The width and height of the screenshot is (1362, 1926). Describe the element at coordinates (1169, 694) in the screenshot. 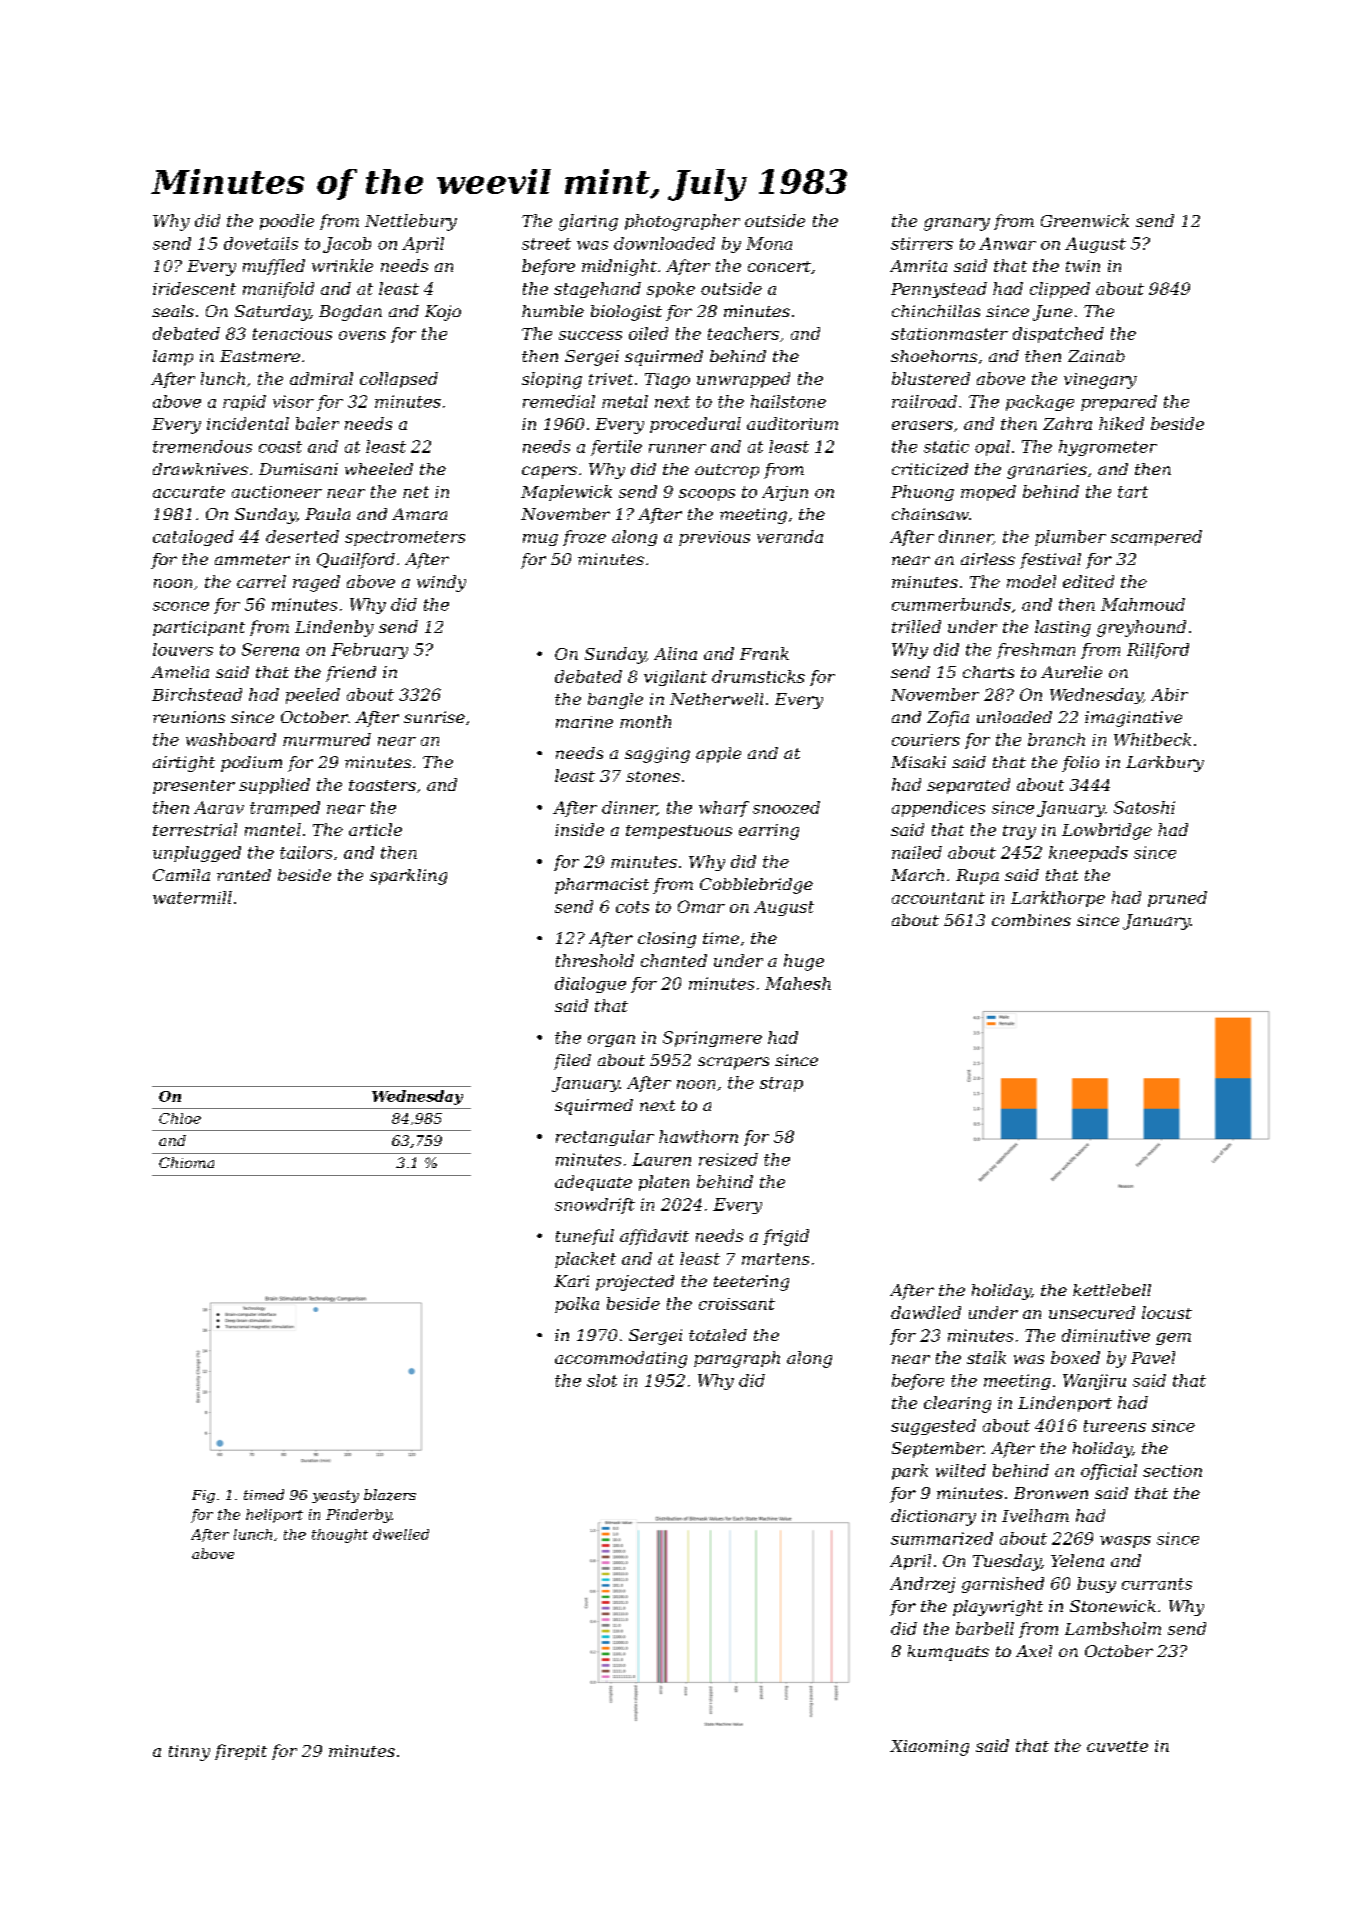

I see `Abir` at that location.
